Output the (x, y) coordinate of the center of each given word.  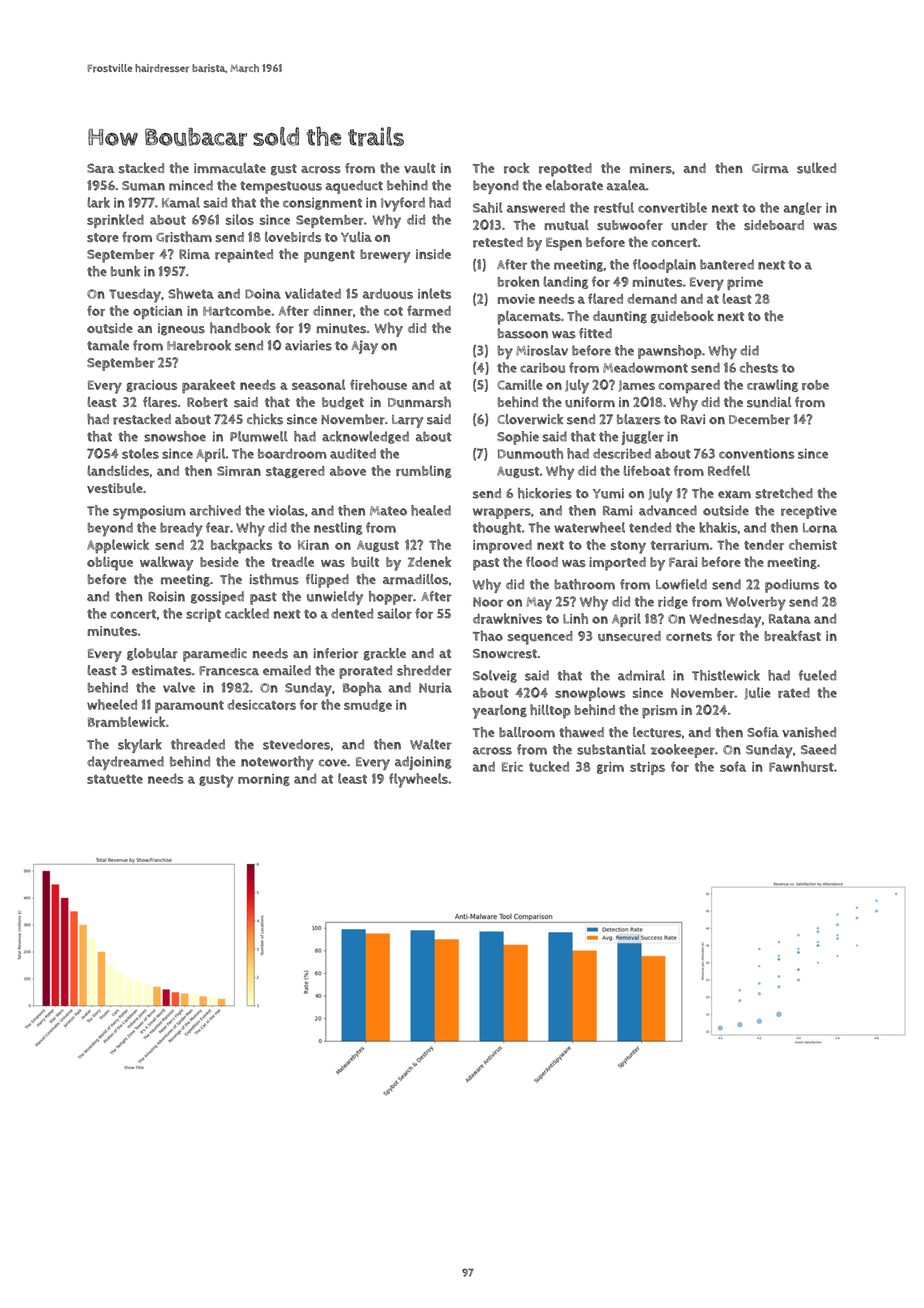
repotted (565, 170)
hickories (545, 493)
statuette (115, 779)
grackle (385, 654)
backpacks (241, 546)
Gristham (184, 237)
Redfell (729, 470)
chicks (265, 419)
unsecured (629, 636)
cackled (247, 613)
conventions (757, 453)
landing (565, 282)
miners (651, 168)
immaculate (230, 168)
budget (343, 403)
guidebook (682, 317)
